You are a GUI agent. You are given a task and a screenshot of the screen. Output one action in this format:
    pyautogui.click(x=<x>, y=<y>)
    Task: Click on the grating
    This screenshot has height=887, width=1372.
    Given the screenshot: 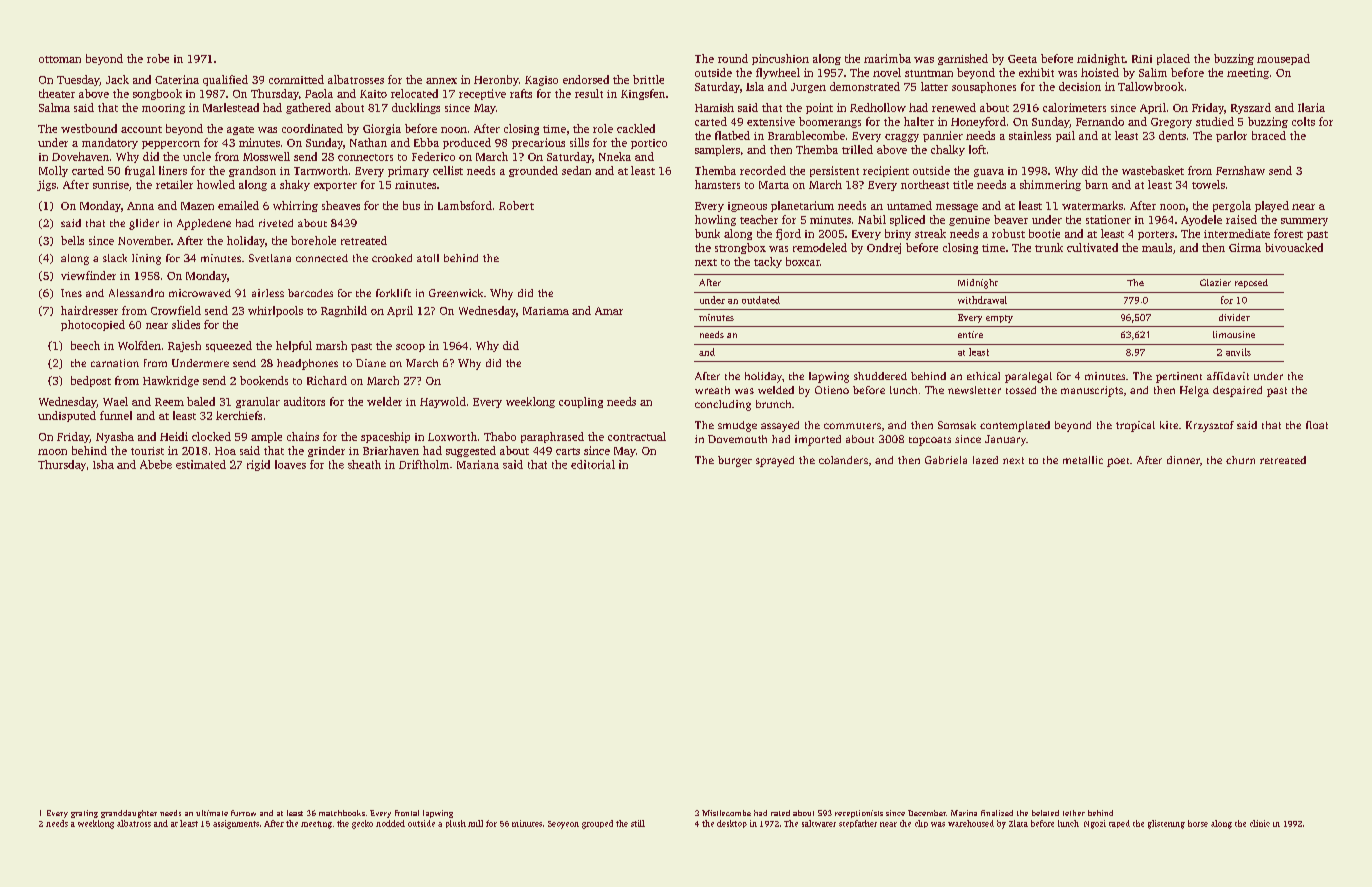 What is the action you would take?
    pyautogui.click(x=84, y=814)
